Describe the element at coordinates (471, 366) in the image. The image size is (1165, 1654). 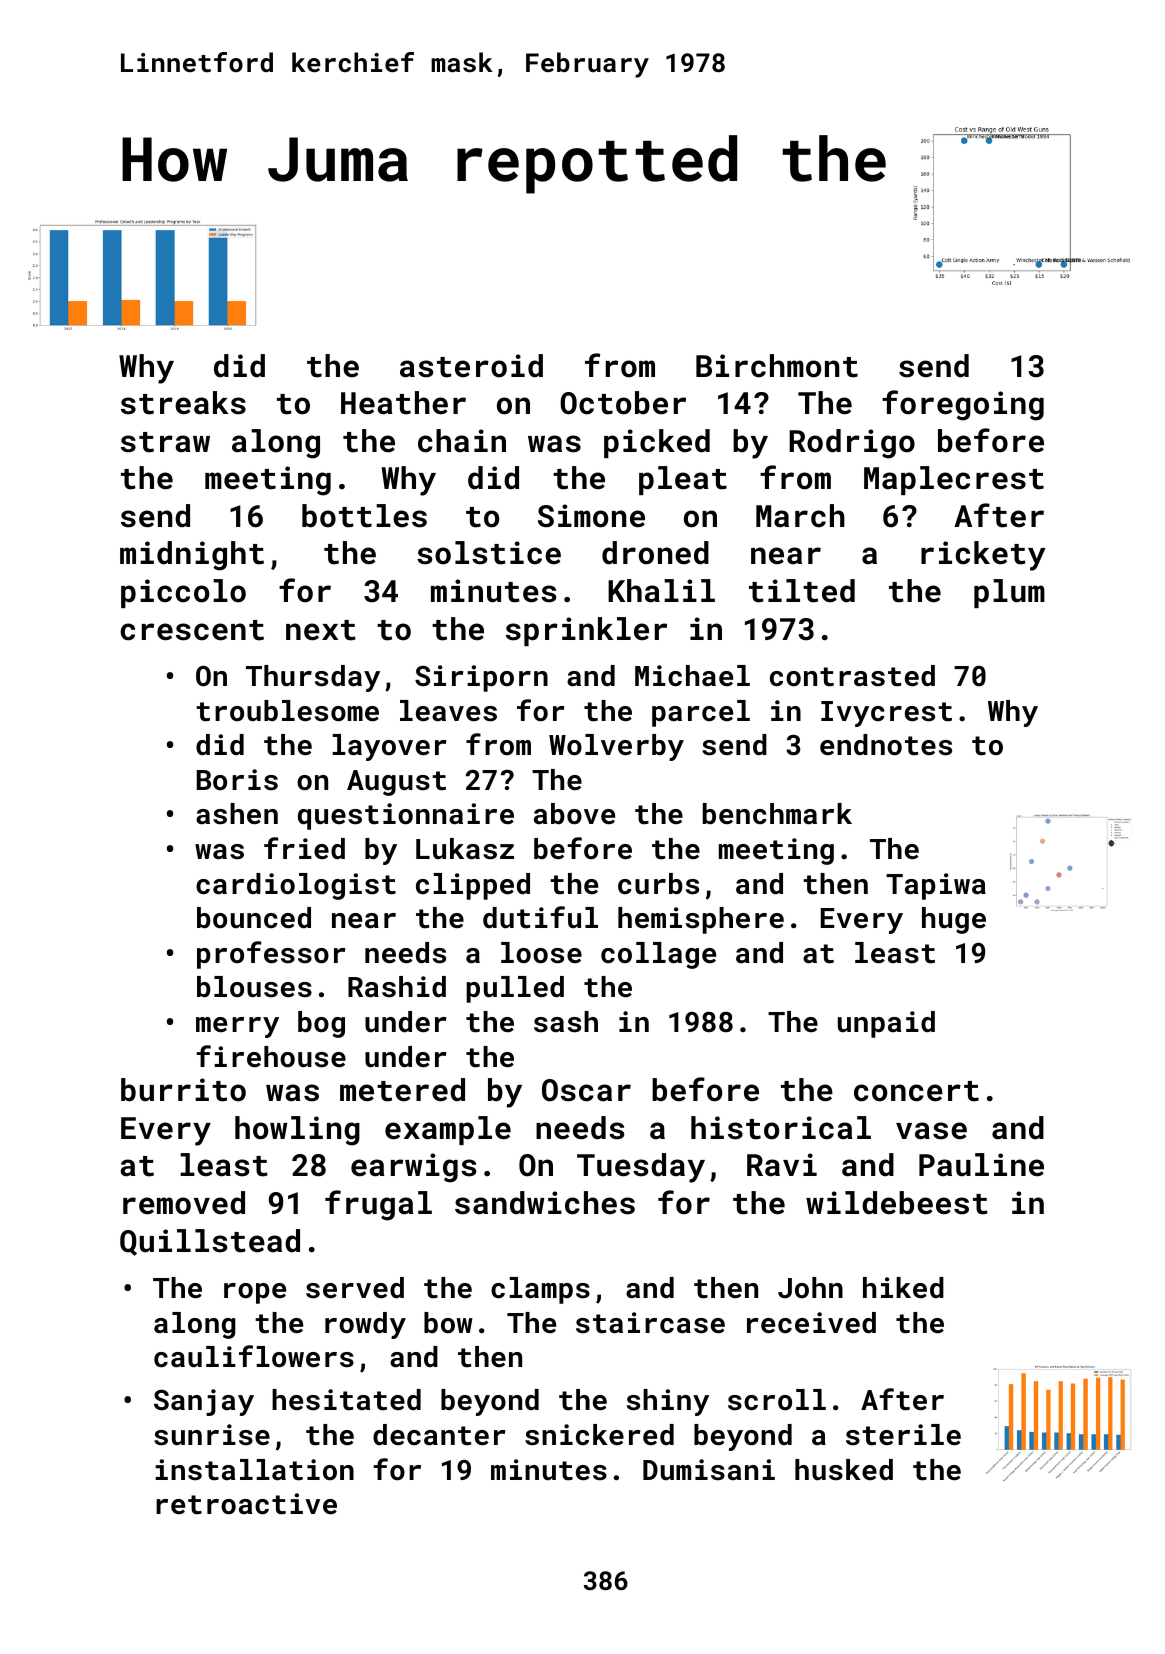
I see `asteroid` at that location.
